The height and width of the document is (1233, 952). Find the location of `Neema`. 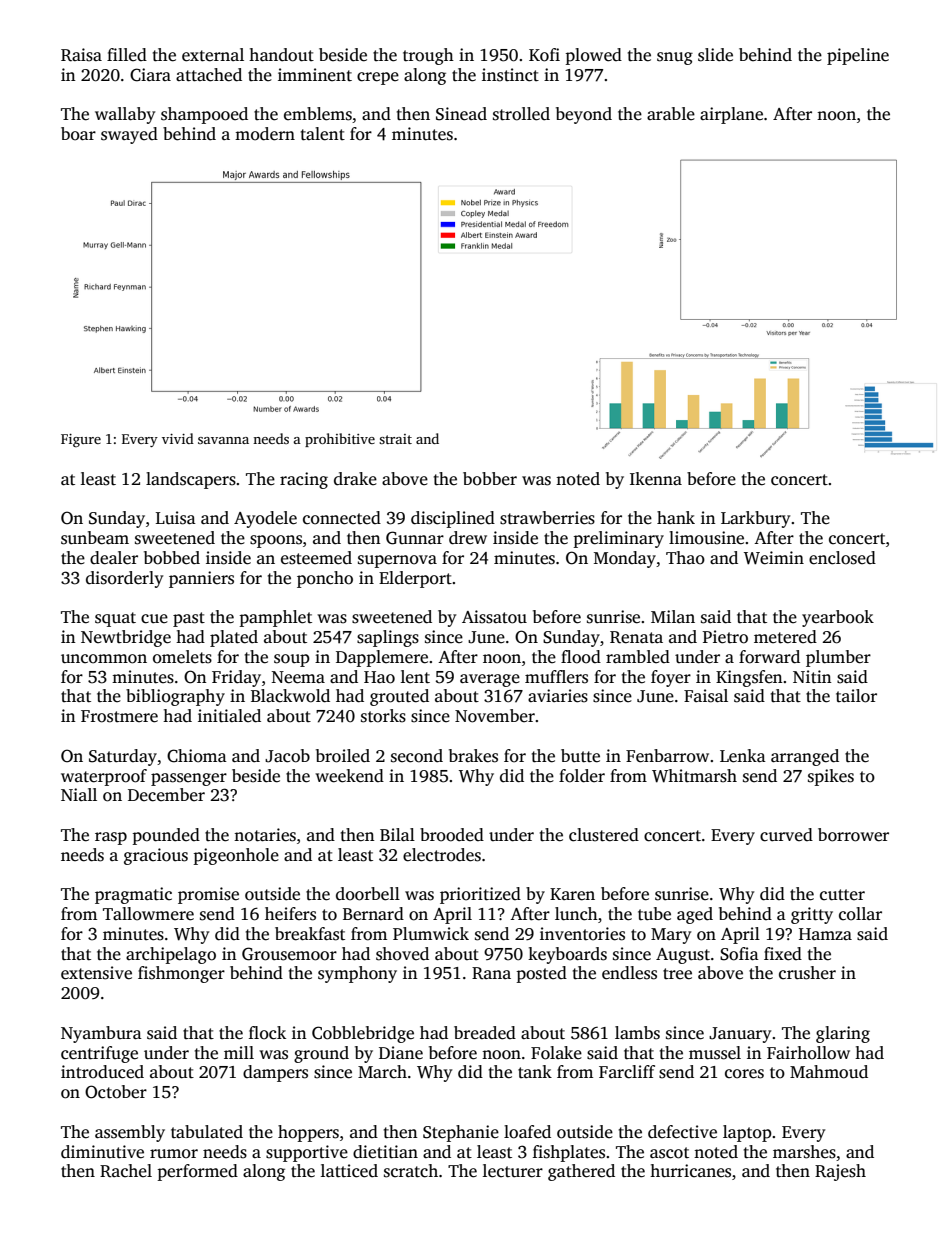

Neema is located at coordinates (298, 677).
